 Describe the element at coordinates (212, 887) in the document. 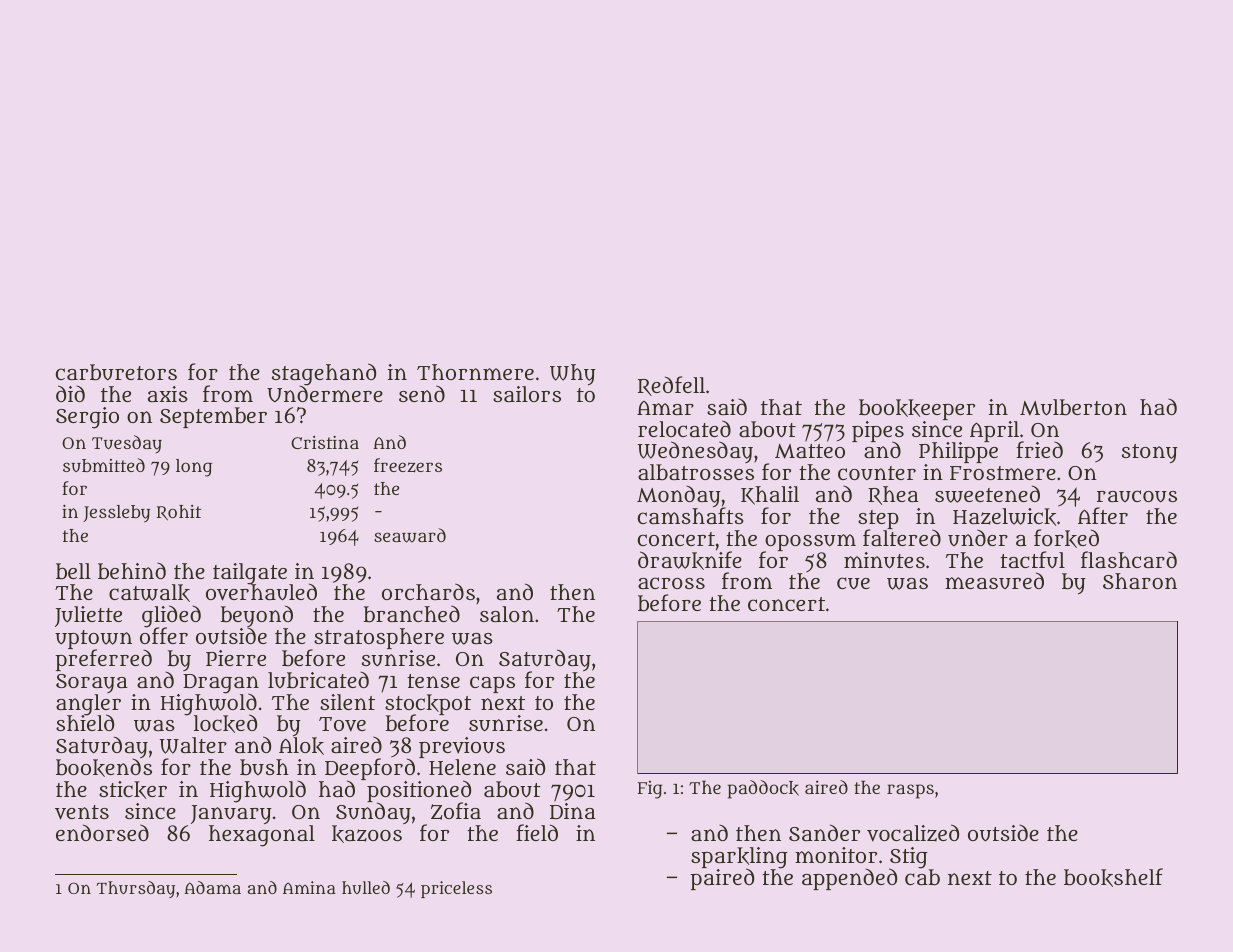

I see `Adama` at that location.
